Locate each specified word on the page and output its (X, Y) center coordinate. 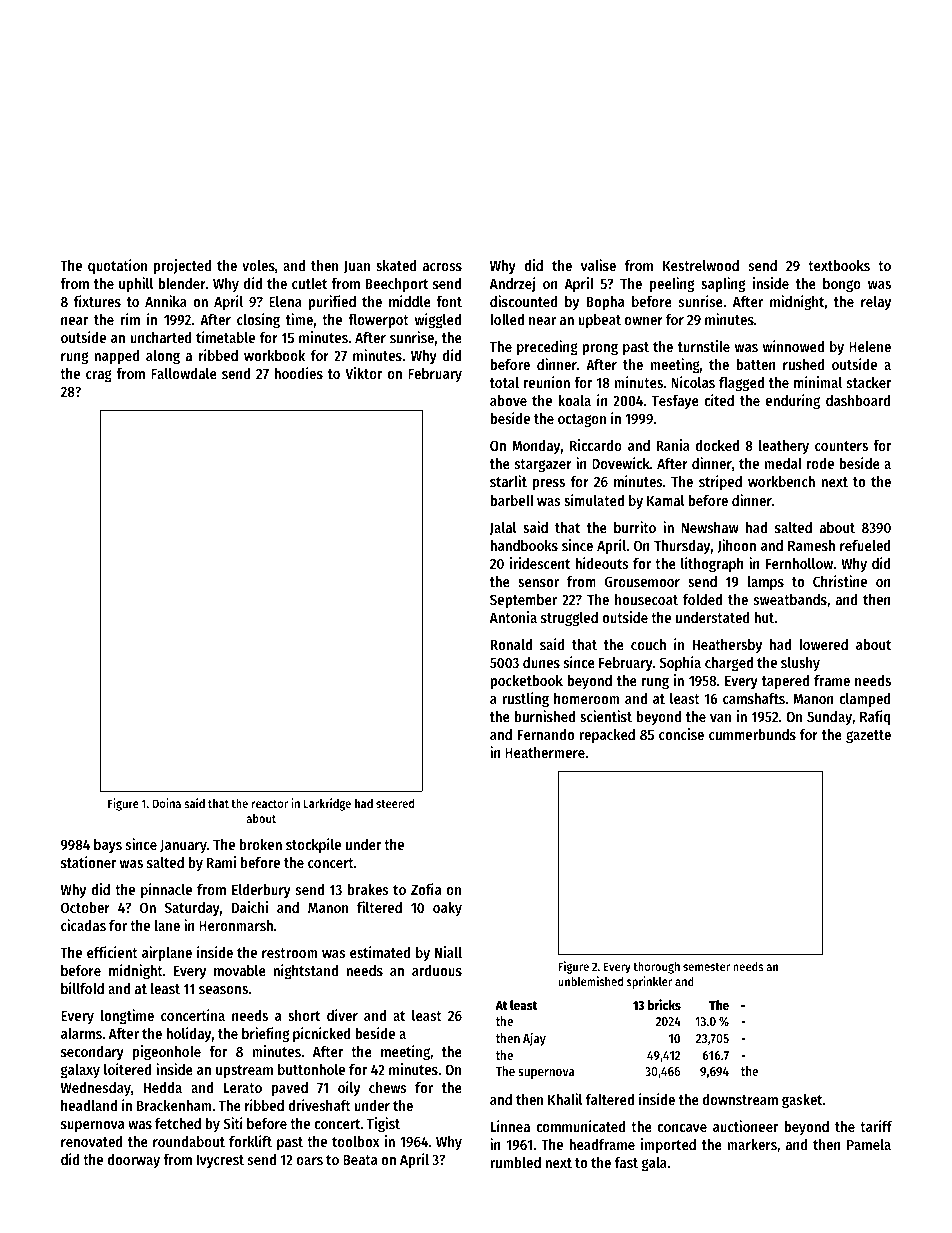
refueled (865, 545)
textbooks (839, 265)
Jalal (503, 528)
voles (258, 265)
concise (681, 734)
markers (752, 1144)
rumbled (515, 1162)
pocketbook (526, 682)
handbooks (524, 545)
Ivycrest (220, 1161)
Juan (357, 267)
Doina (167, 803)
